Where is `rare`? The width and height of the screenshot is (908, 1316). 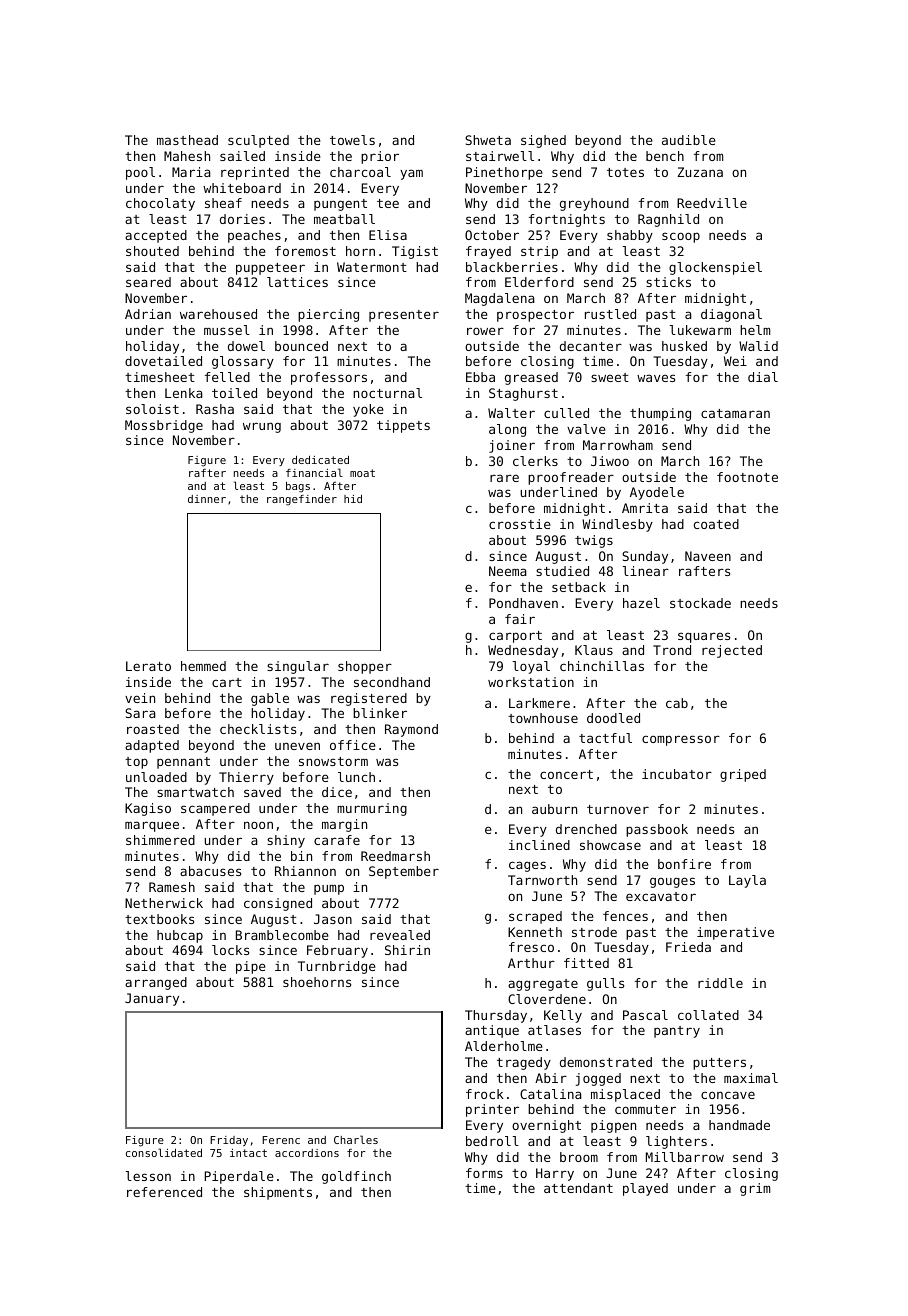 rare is located at coordinates (504, 478).
